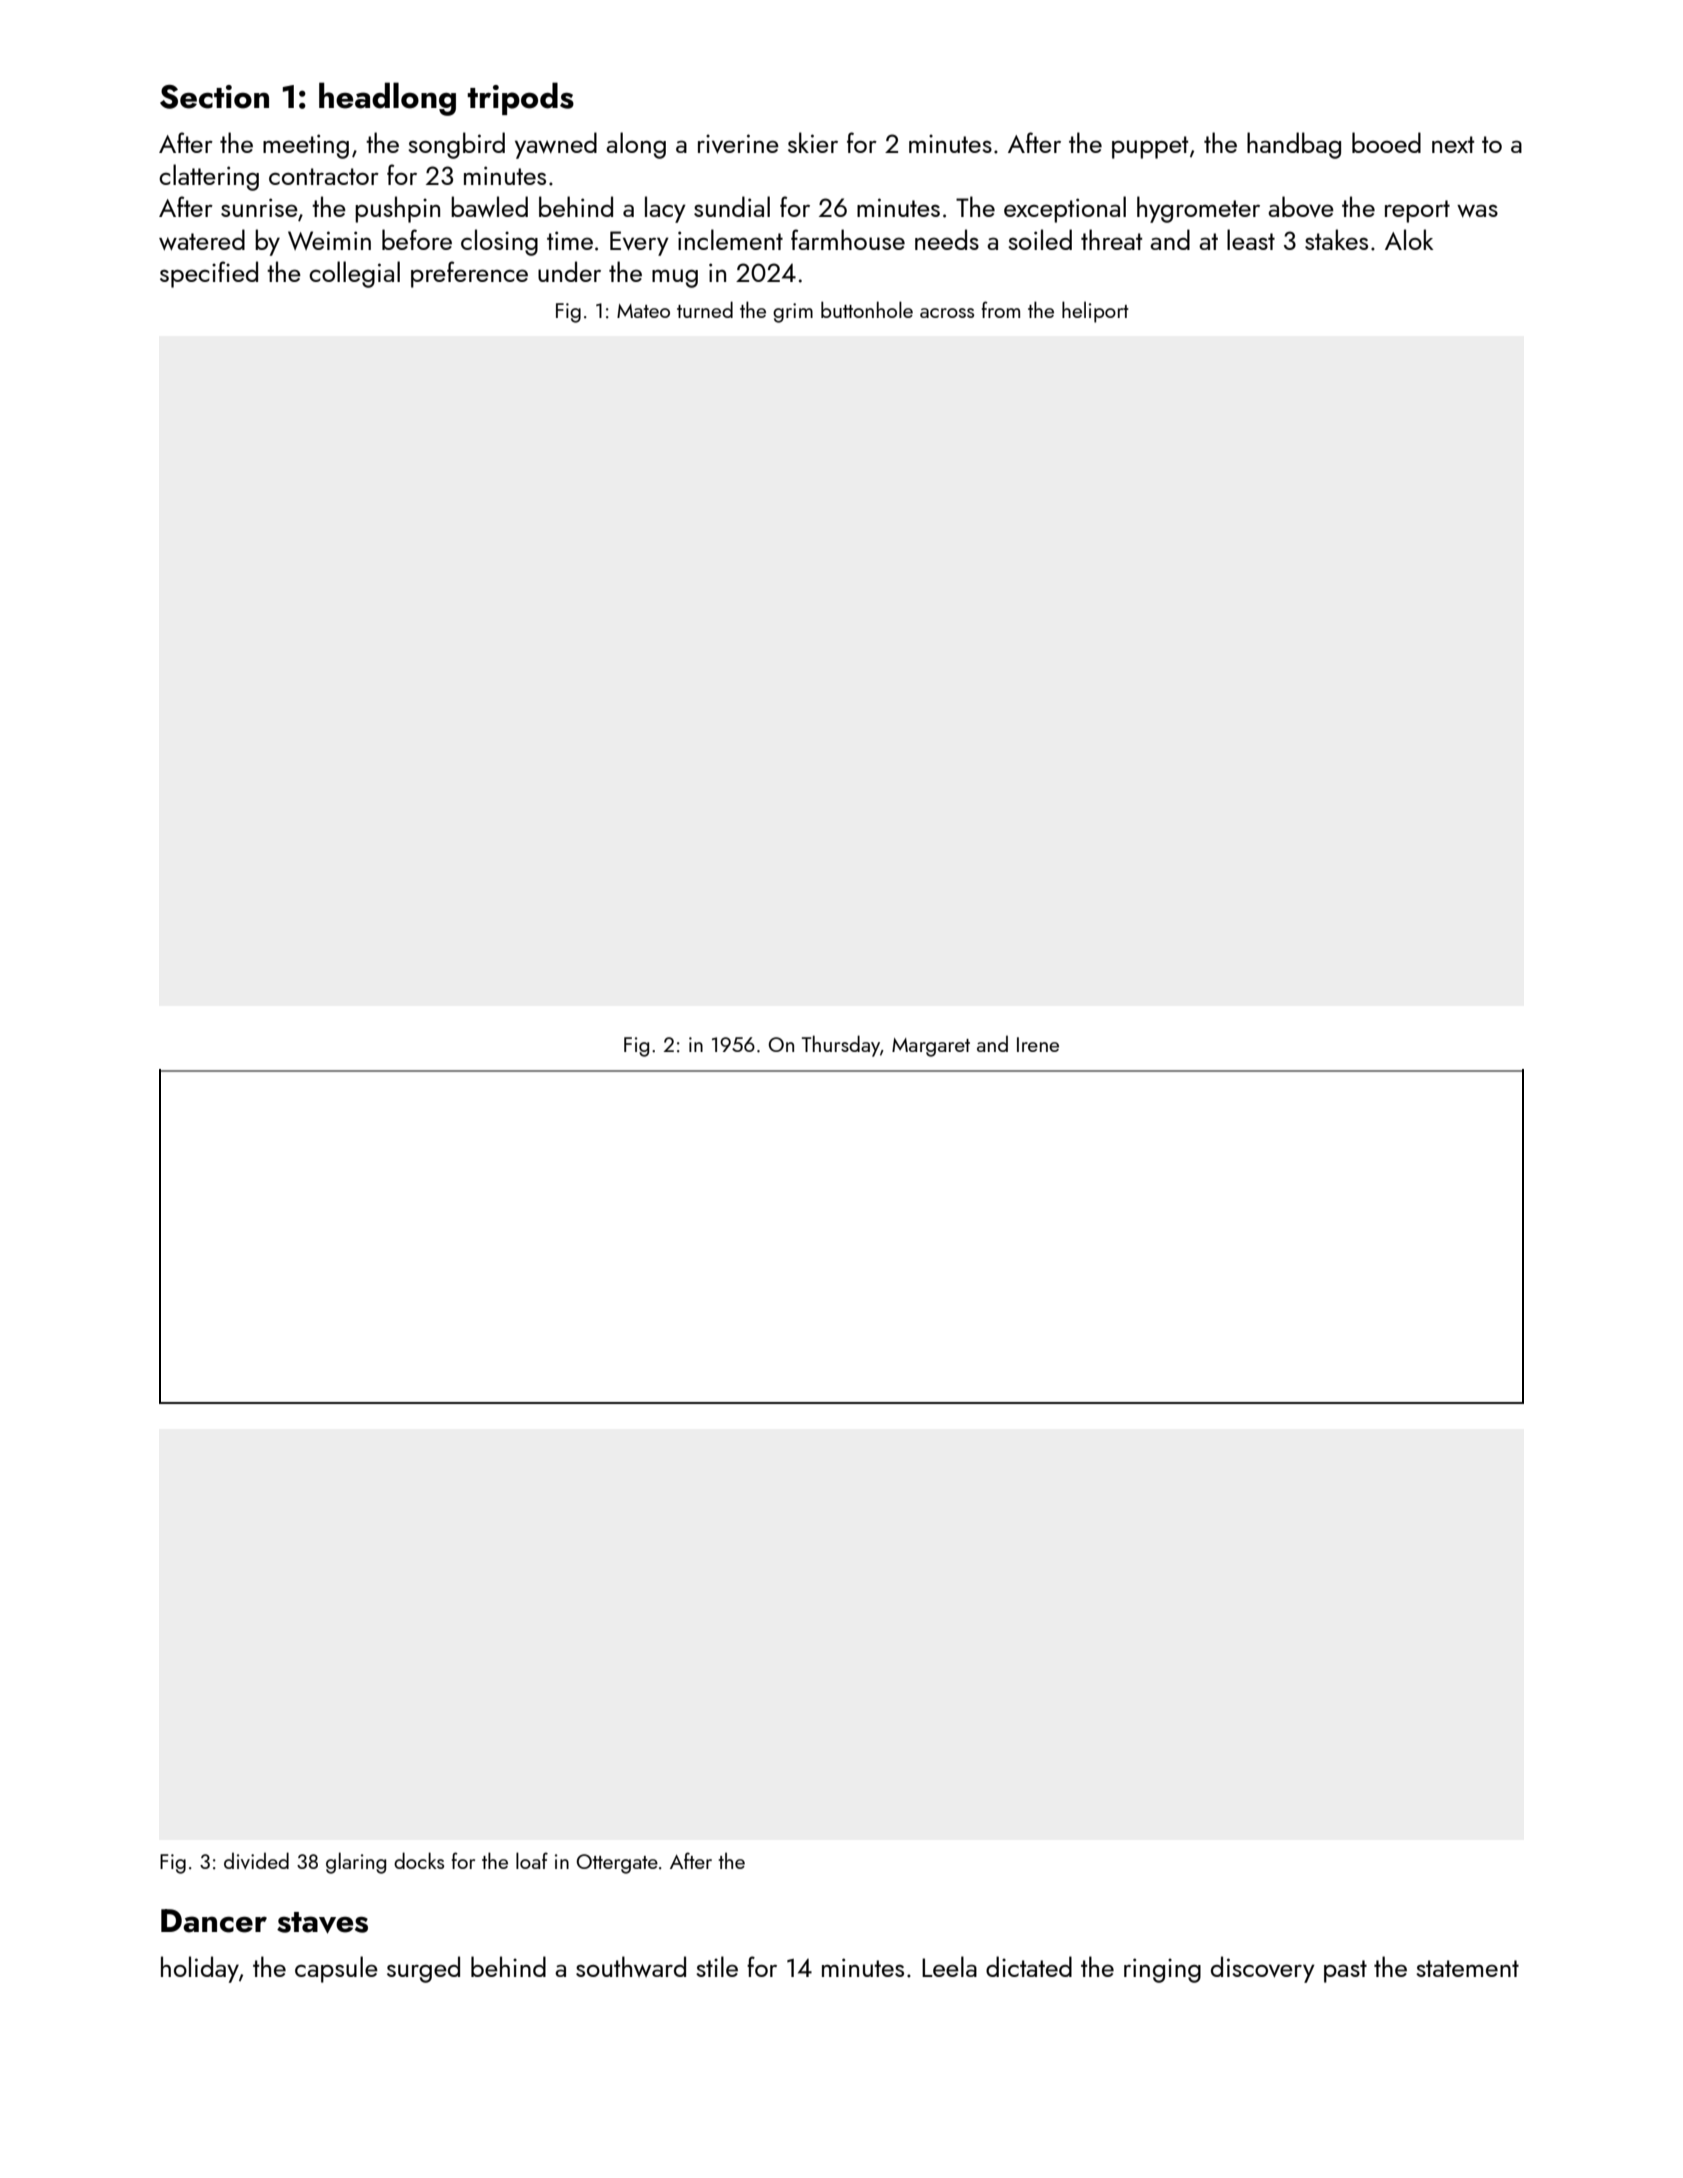  Describe the element at coordinates (931, 1047) in the screenshot. I see `Margaret` at that location.
